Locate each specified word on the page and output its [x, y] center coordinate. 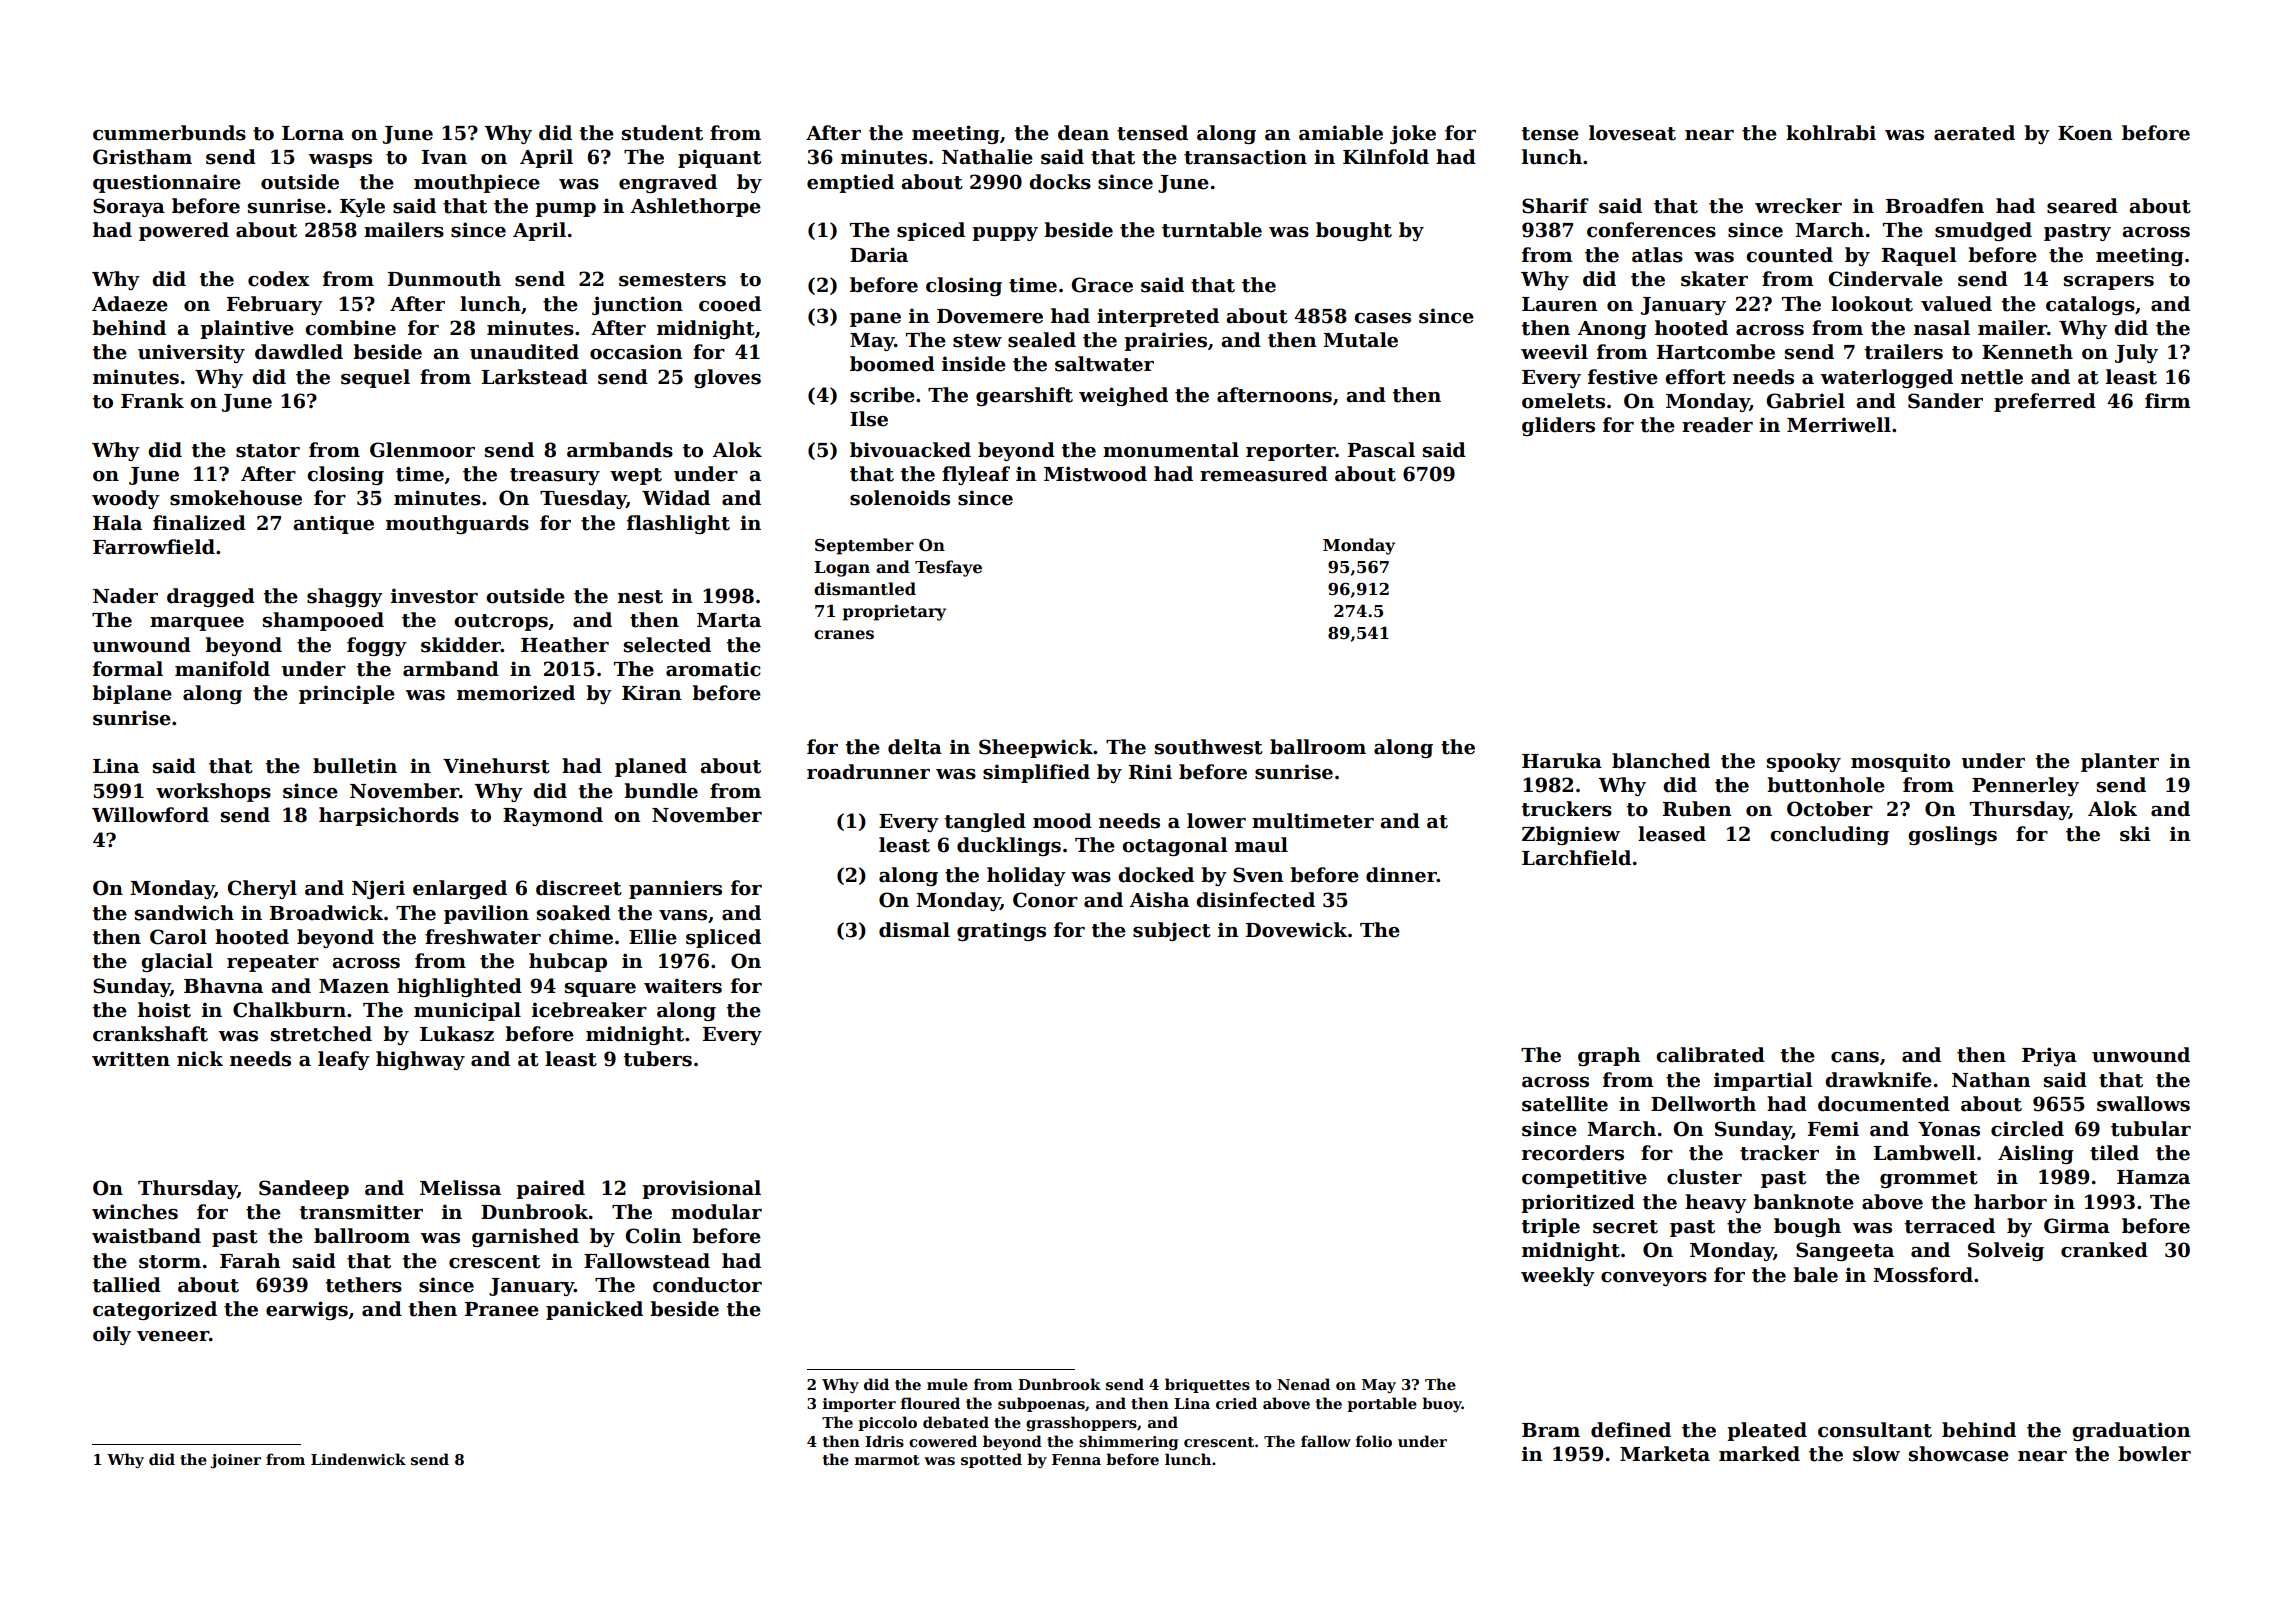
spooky [1804, 762]
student [662, 133]
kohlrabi [1831, 133]
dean [1083, 133]
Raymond [553, 816]
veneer [173, 1336]
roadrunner [868, 772]
